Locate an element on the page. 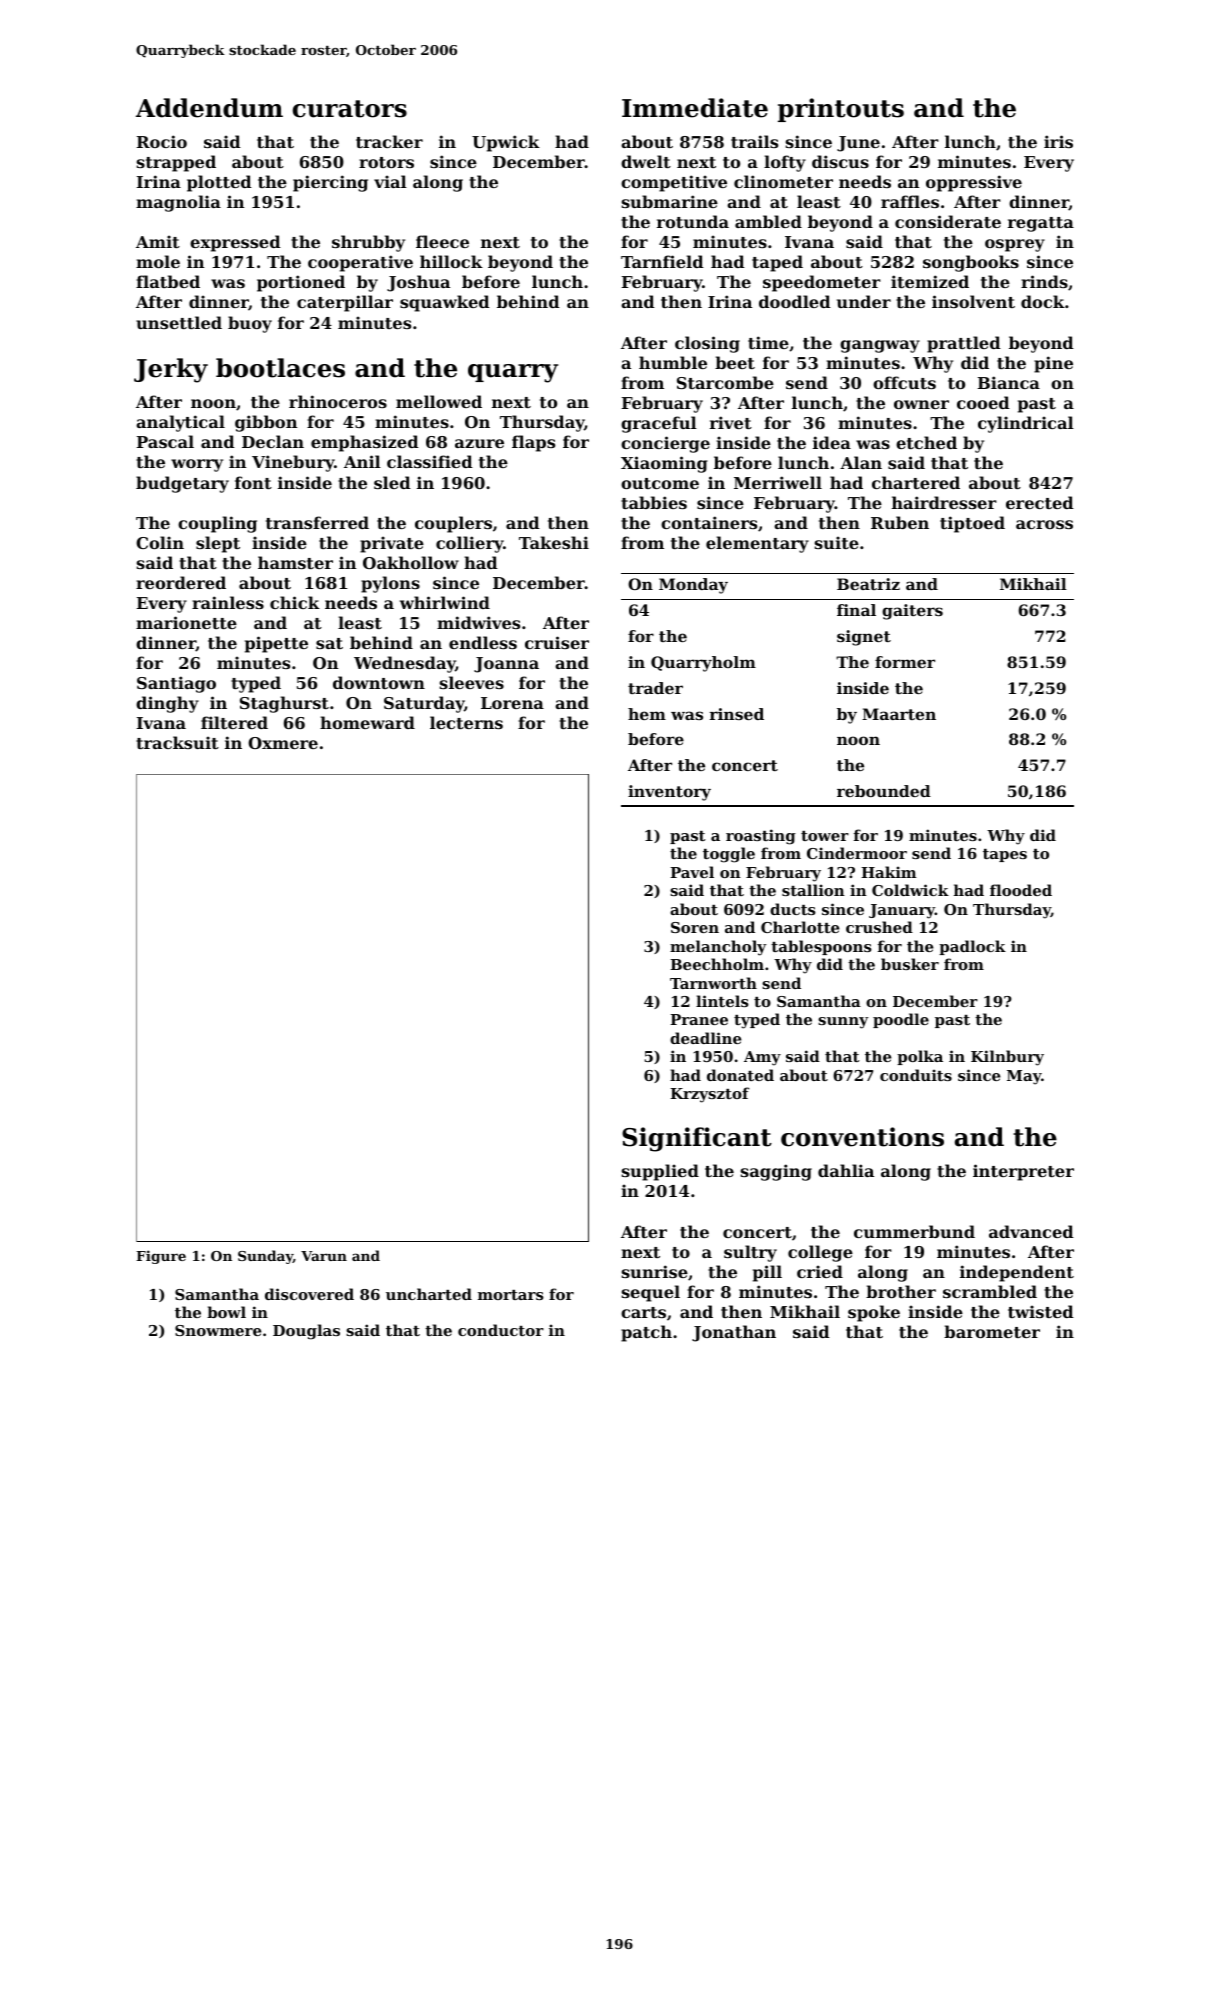  Upwick is located at coordinates (506, 143).
